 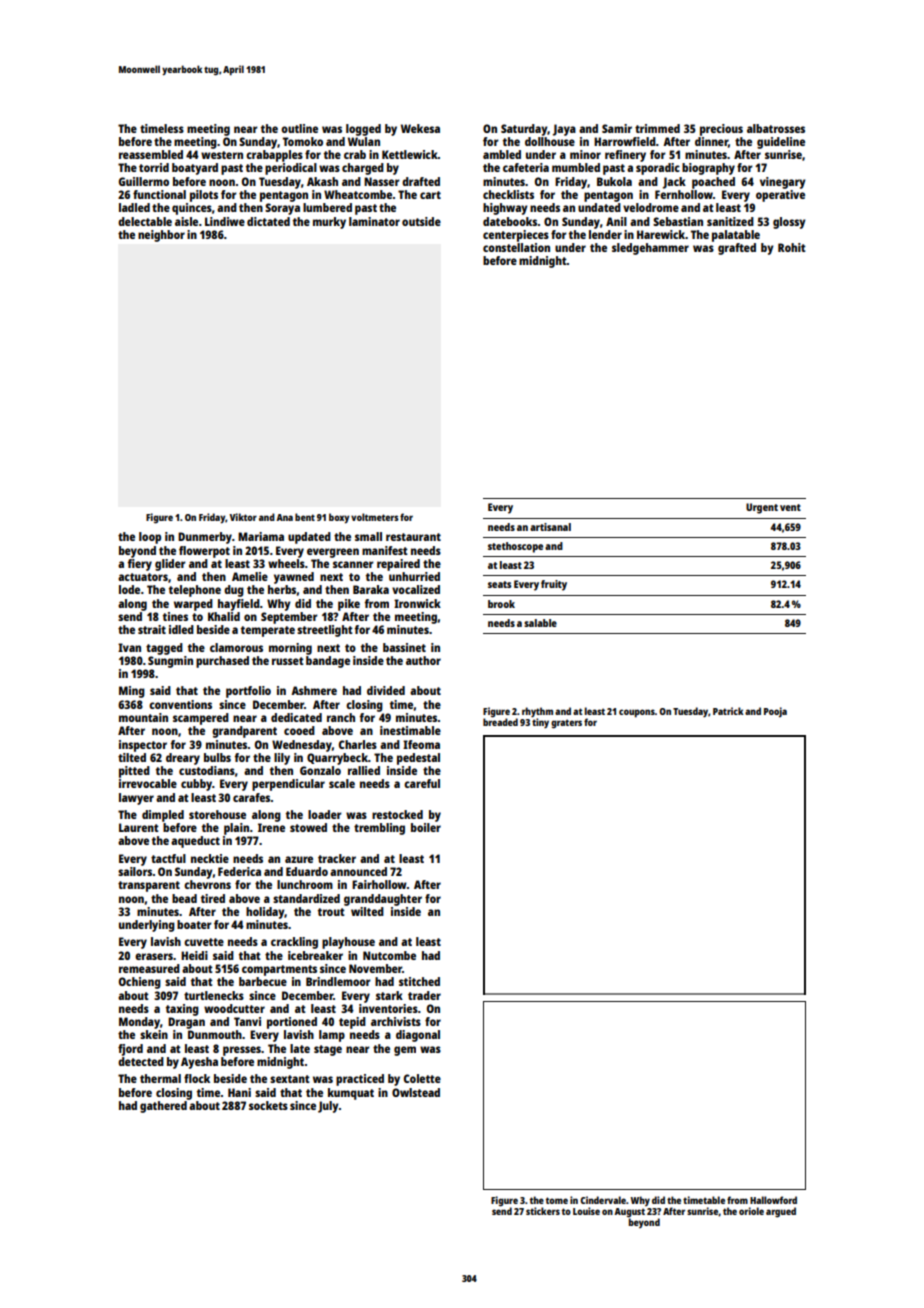 I want to click on stickers, so click(x=543, y=1211).
